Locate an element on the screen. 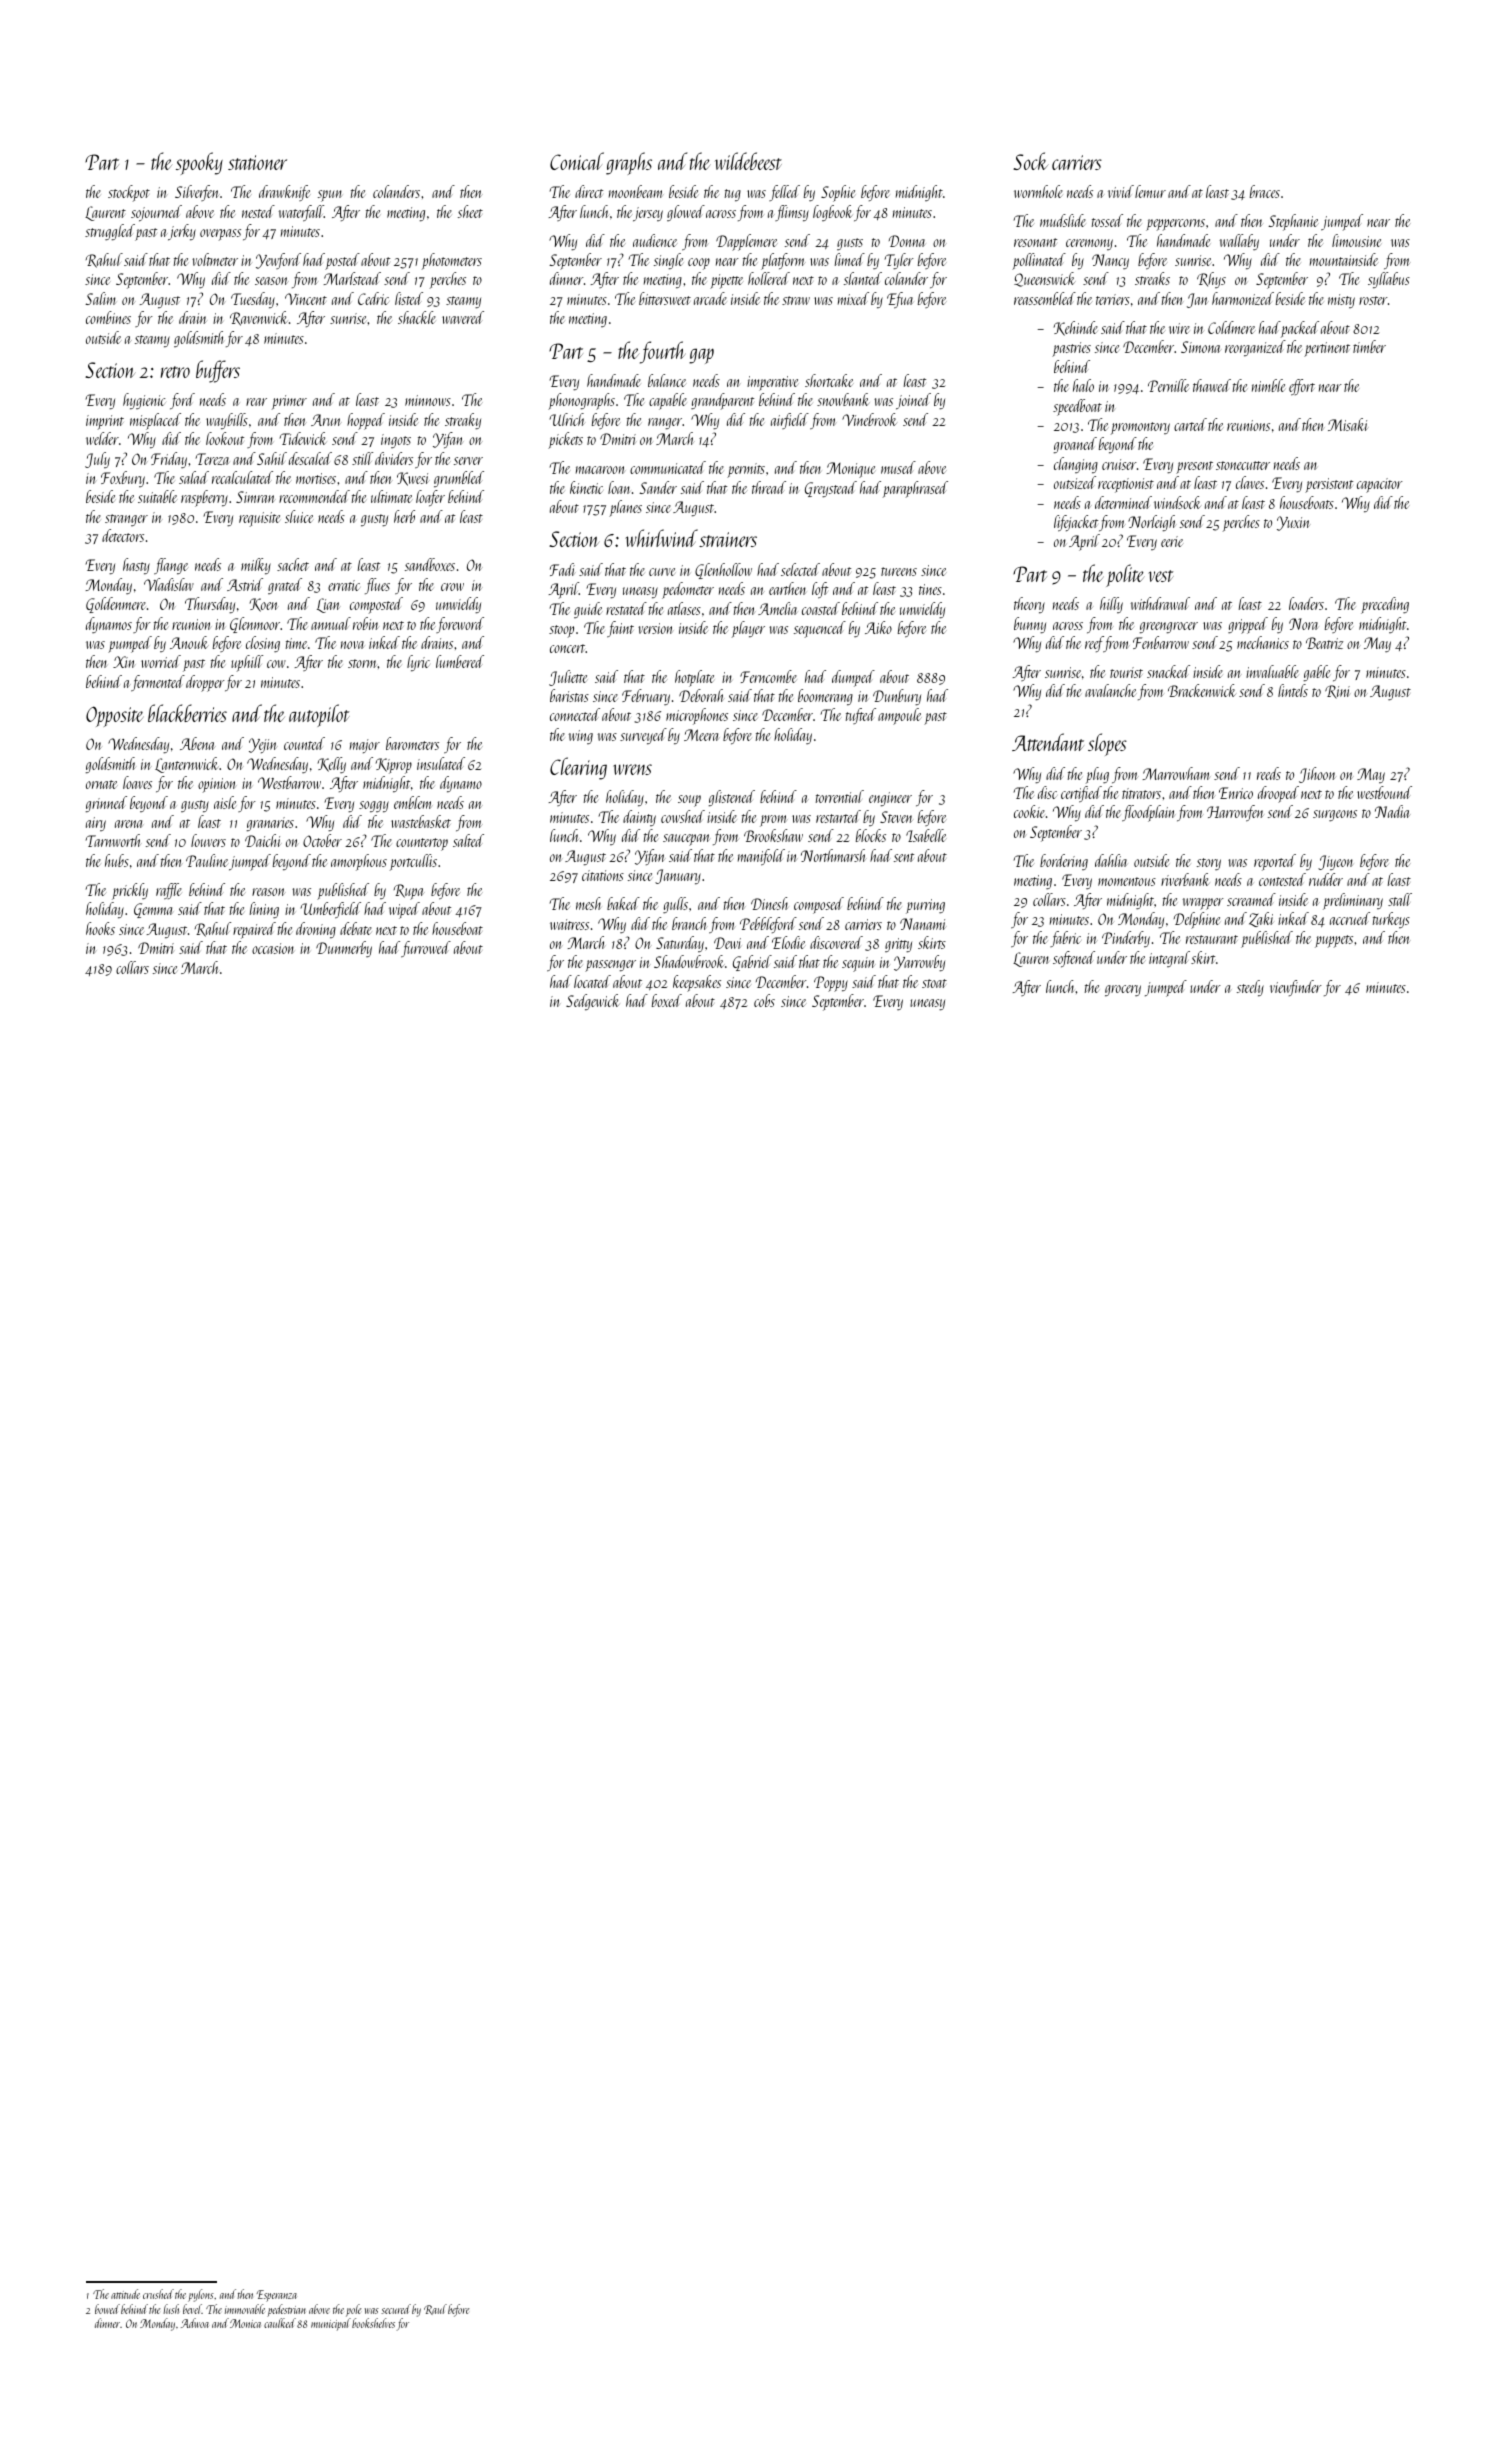  pole is located at coordinates (353, 2310).
